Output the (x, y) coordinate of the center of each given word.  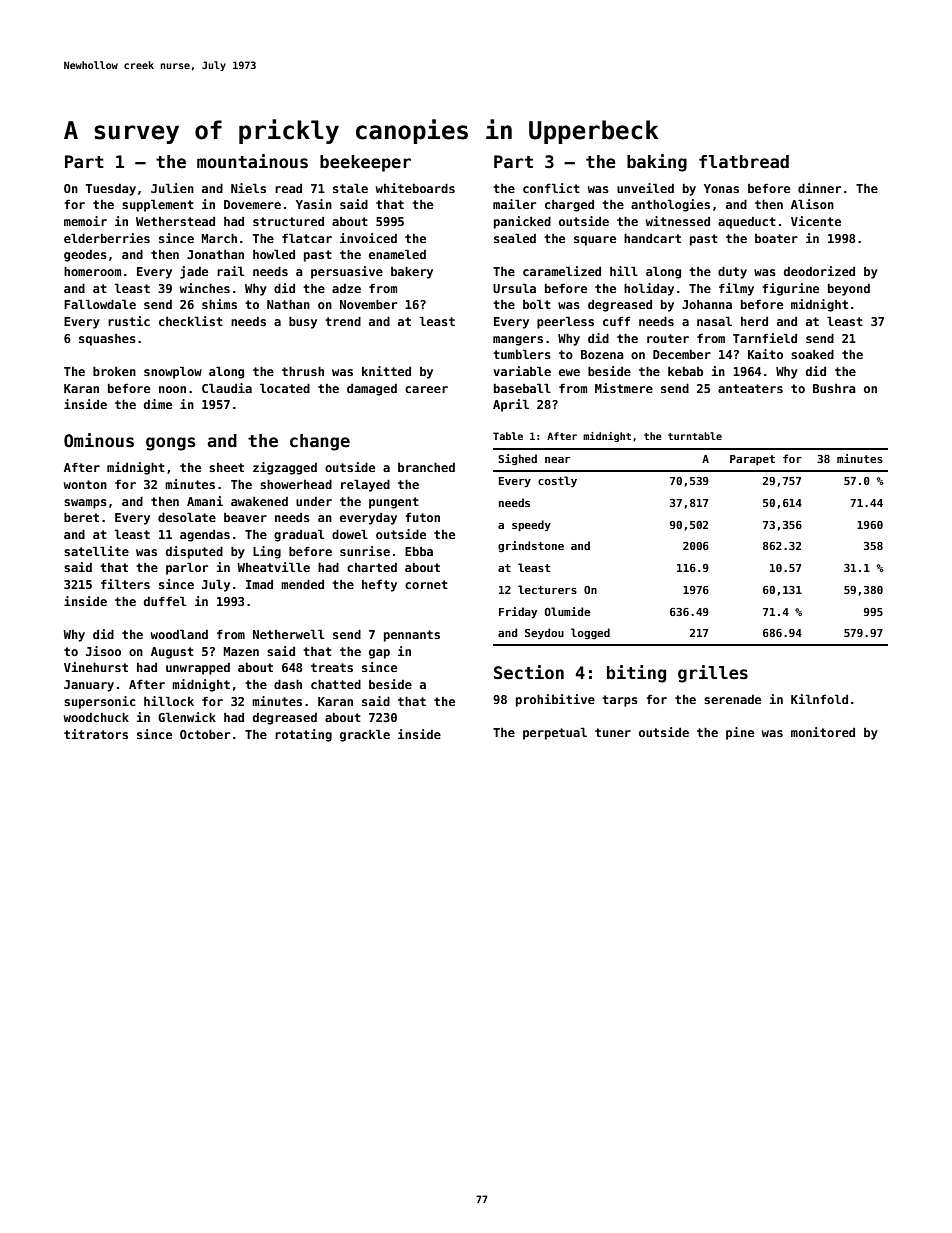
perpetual (555, 733)
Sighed (517, 459)
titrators (96, 734)
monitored (823, 732)
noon (172, 389)
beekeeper (365, 163)
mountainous (252, 161)
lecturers (547, 589)
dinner (819, 188)
